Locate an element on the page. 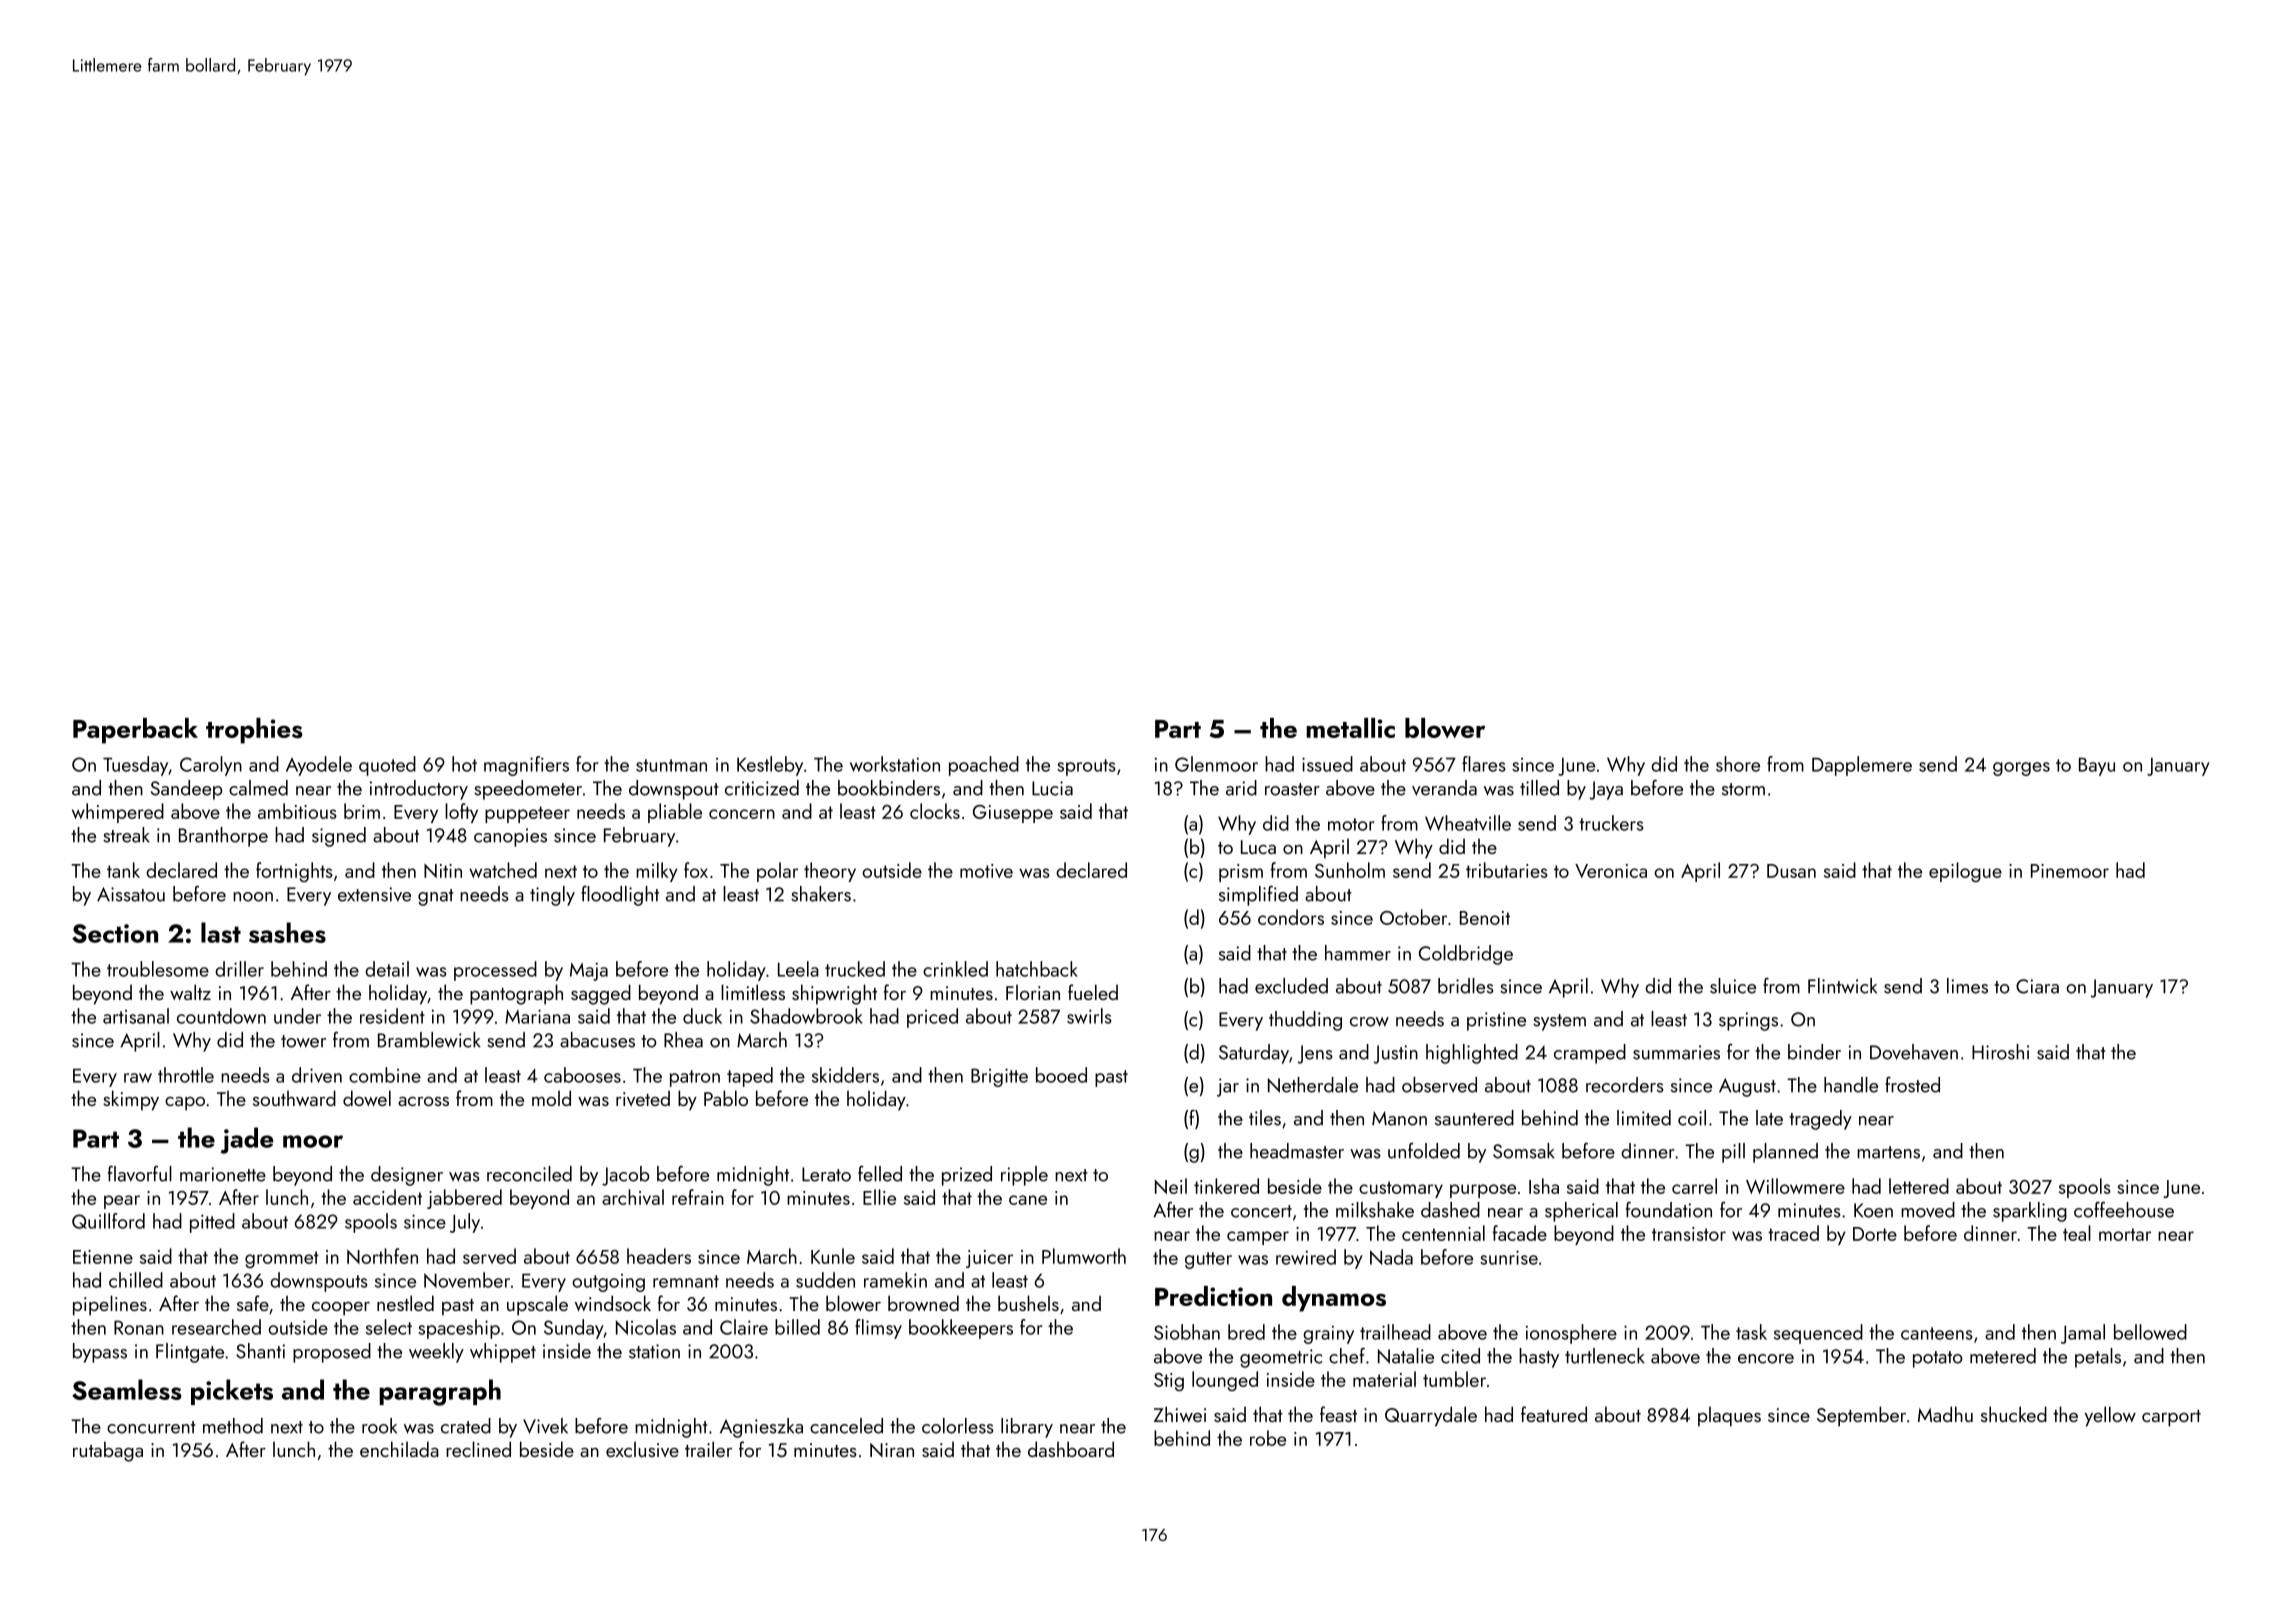 The image size is (2282, 1614). Dusan is located at coordinates (1791, 871).
